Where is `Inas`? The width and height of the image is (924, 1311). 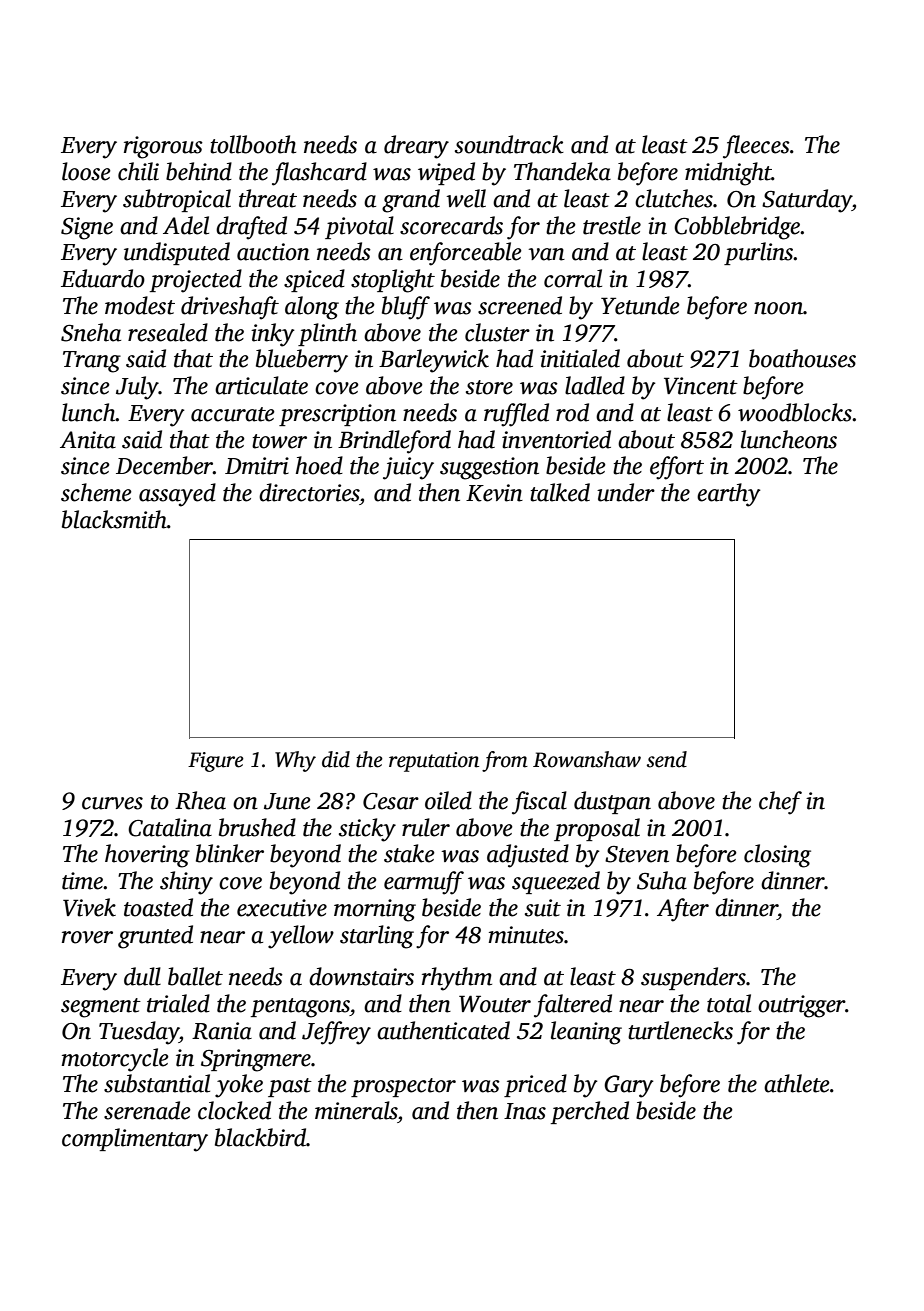
Inas is located at coordinates (525, 1111).
